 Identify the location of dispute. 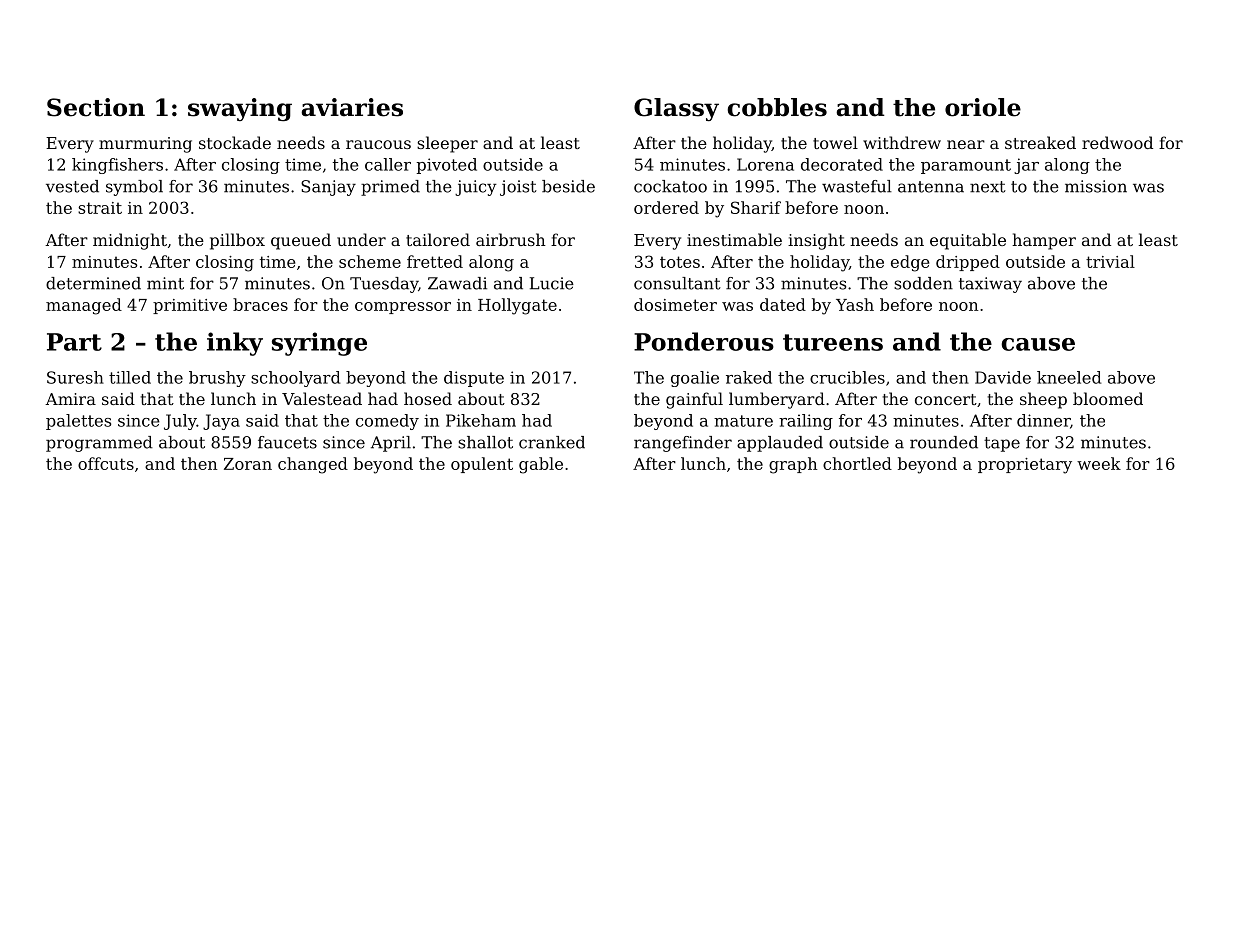
(474, 379).
